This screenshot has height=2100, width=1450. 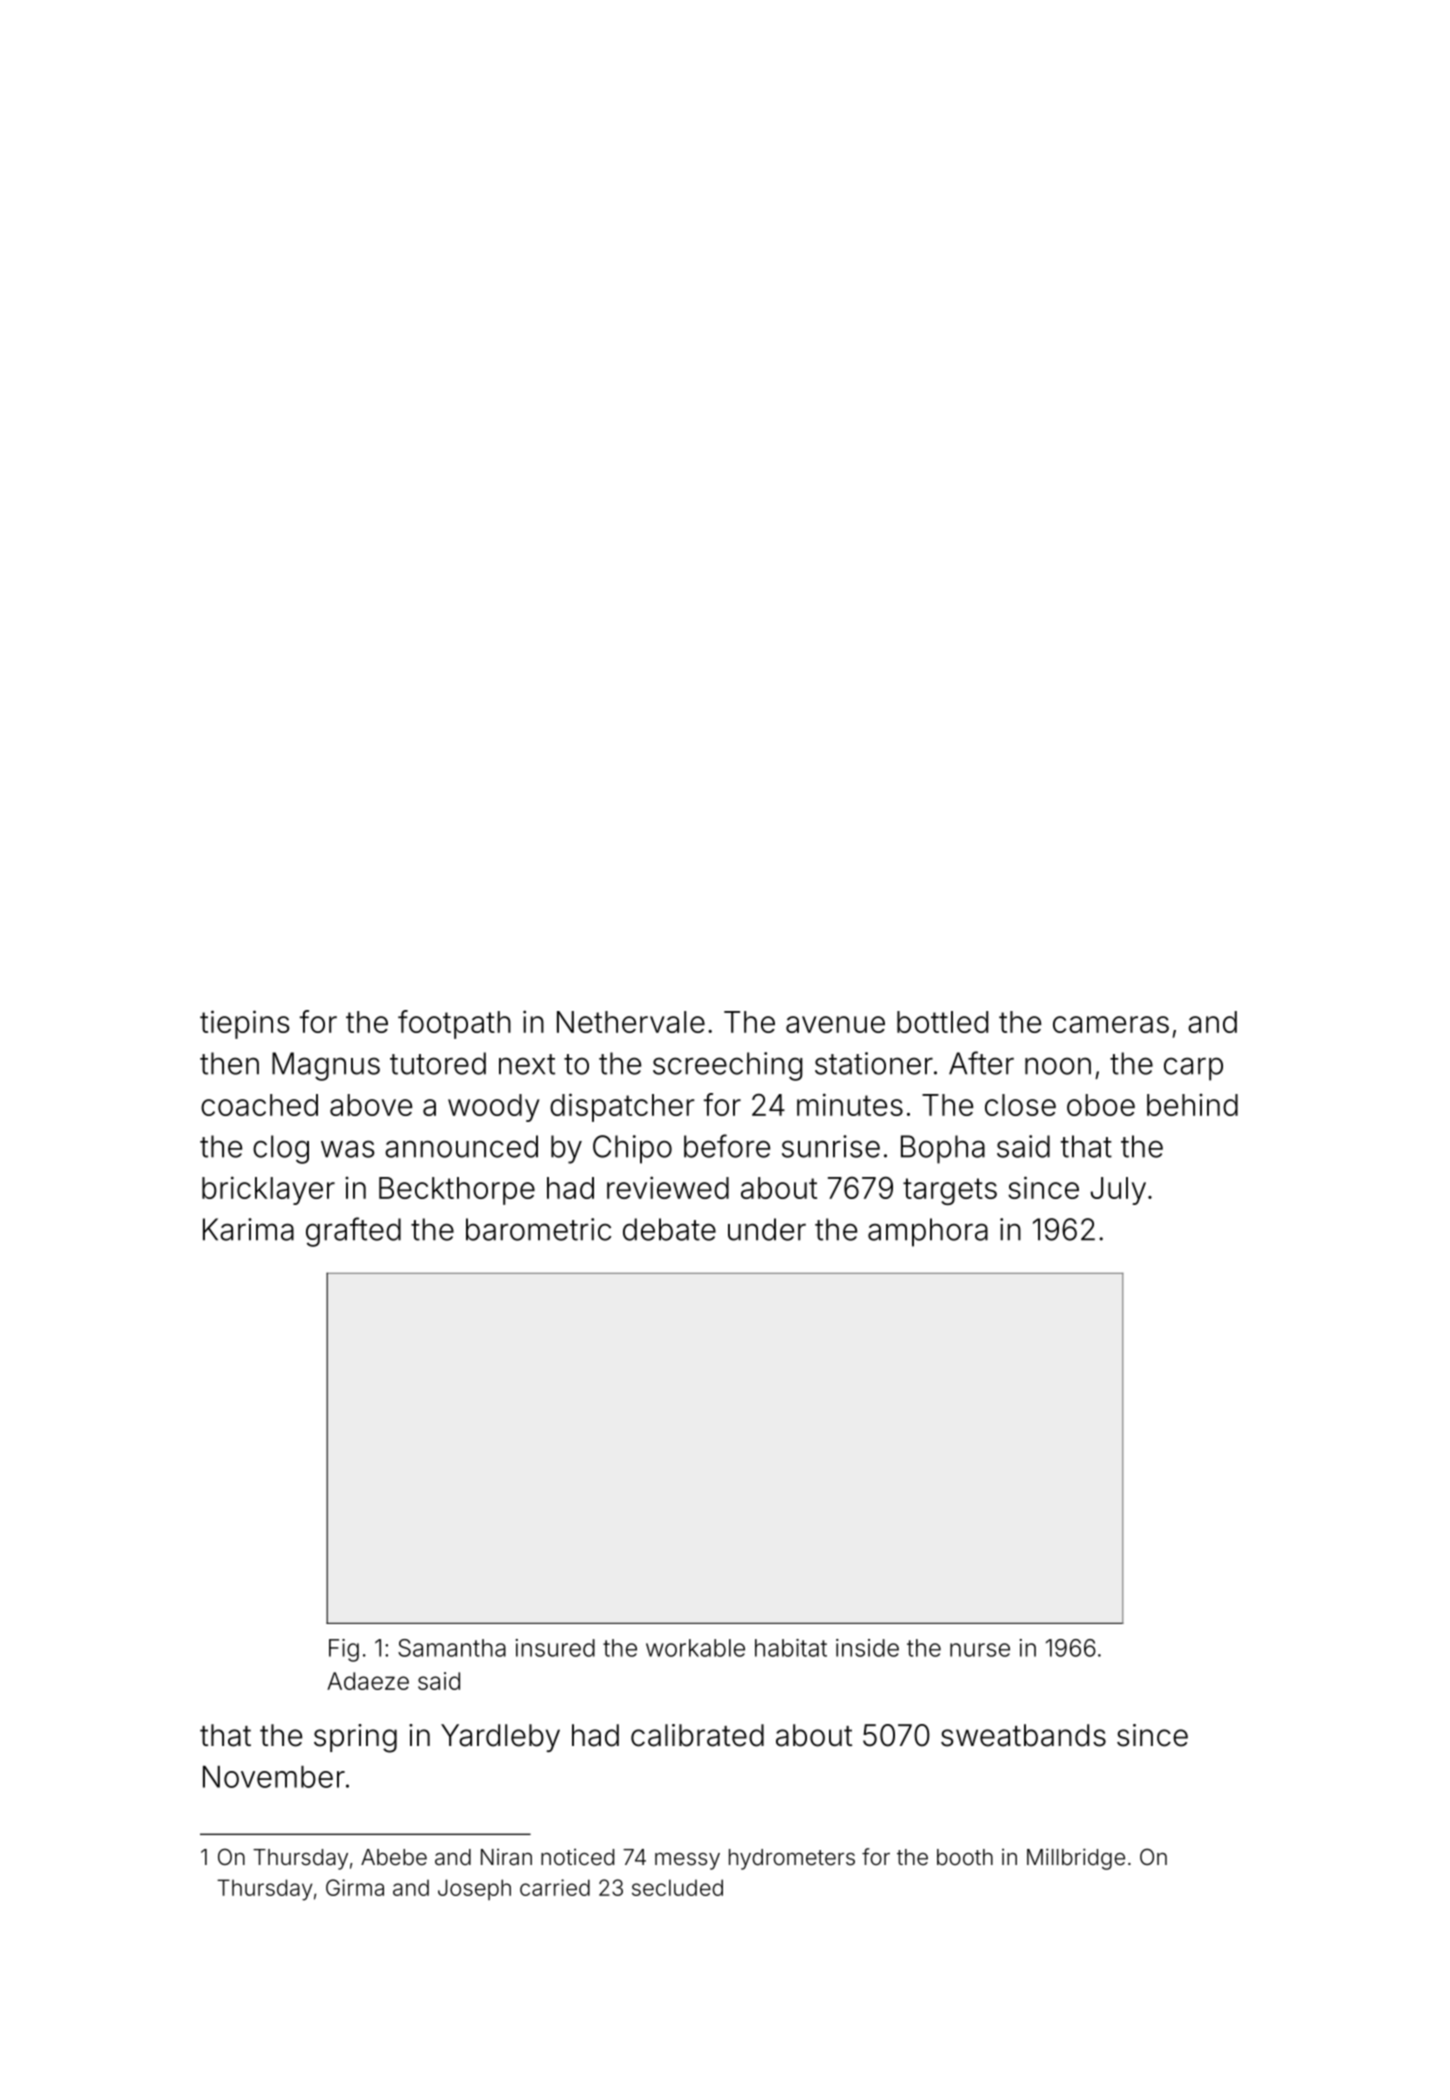 I want to click on above, so click(x=371, y=1105).
